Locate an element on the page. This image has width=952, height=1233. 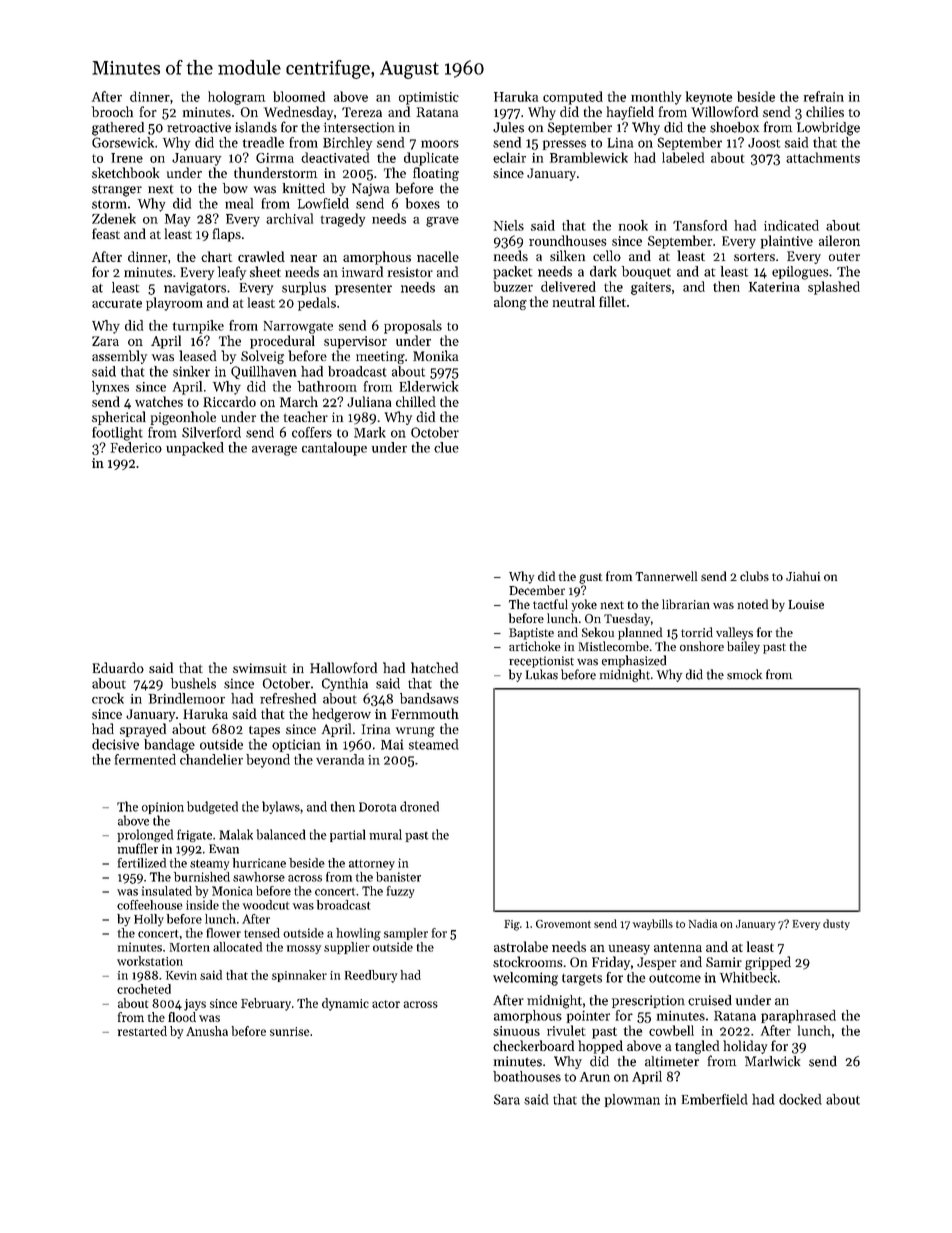
artichoke is located at coordinates (535, 646).
